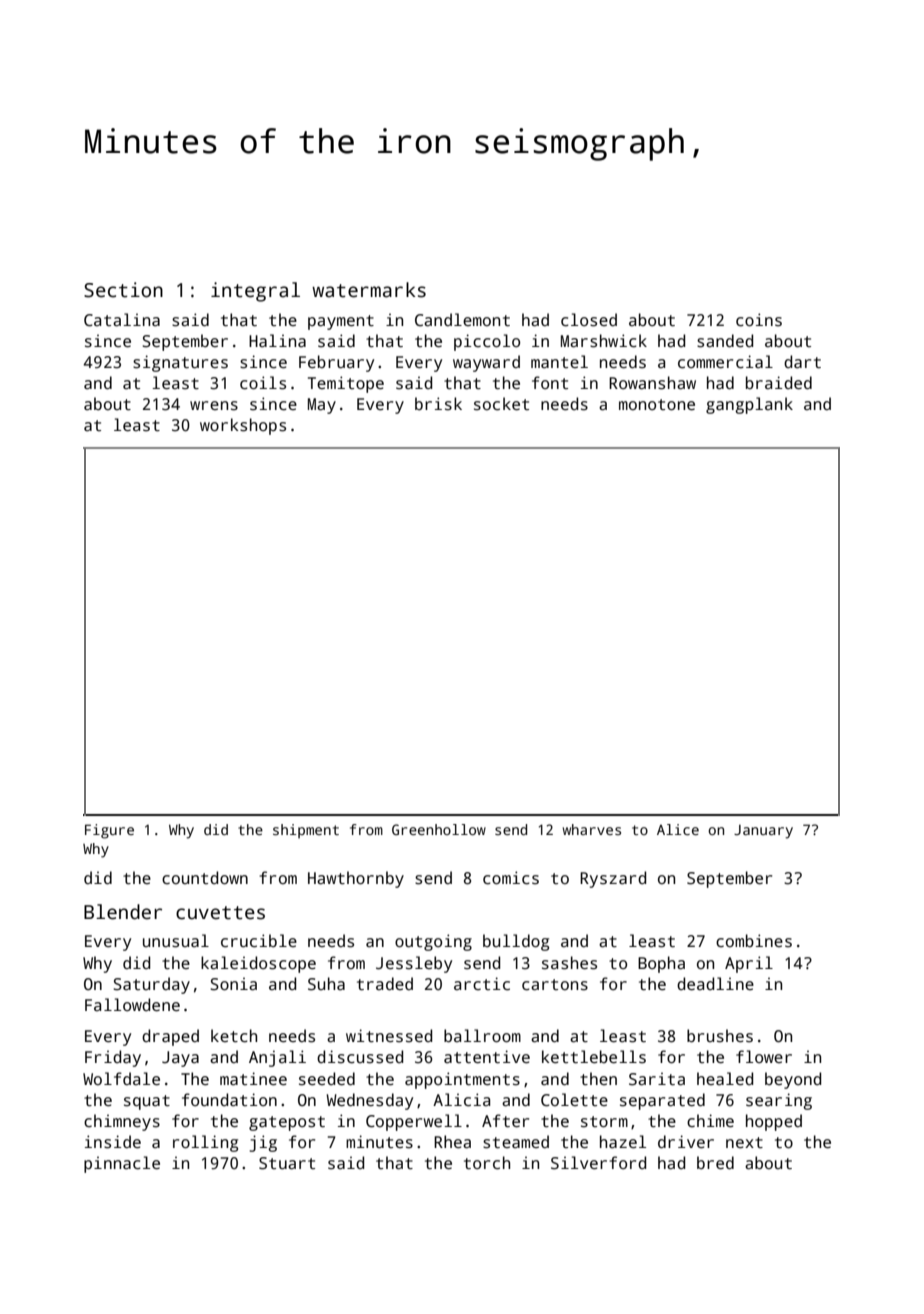 This page has width=924, height=1314. Describe the element at coordinates (763, 832) in the page. I see `January` at that location.
